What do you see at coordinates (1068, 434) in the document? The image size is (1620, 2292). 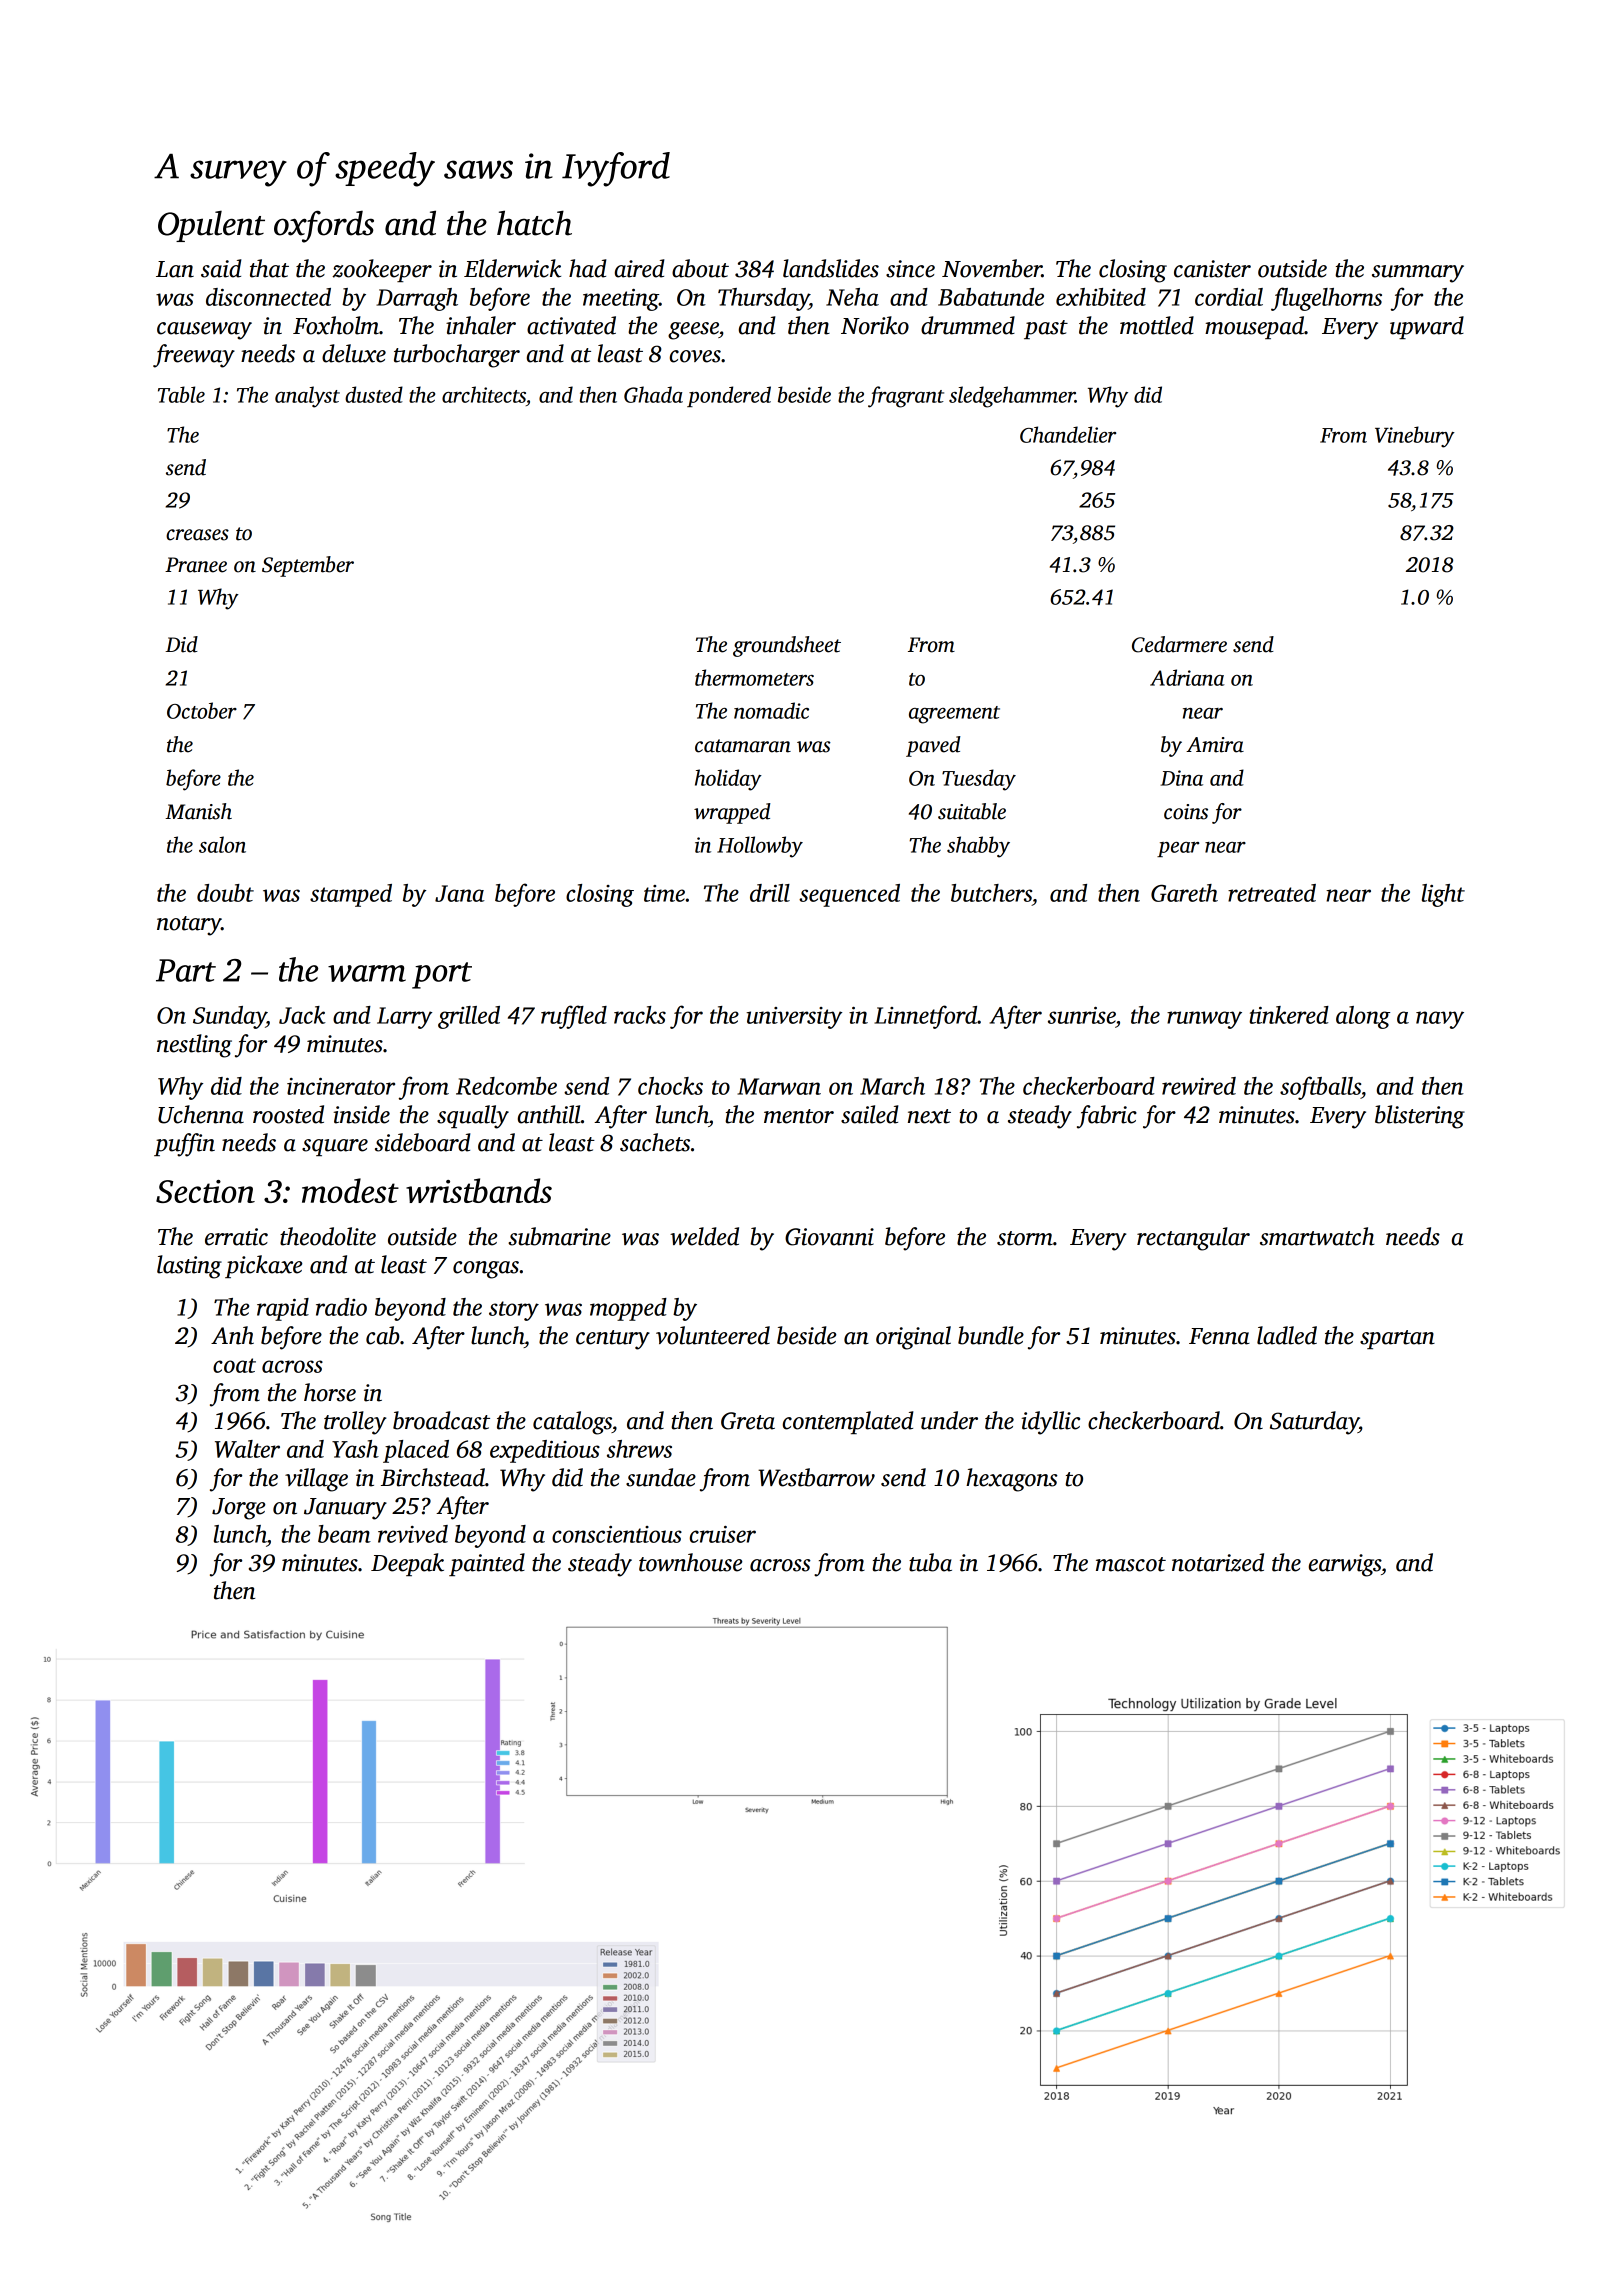 I see `Chandelier` at bounding box center [1068, 434].
